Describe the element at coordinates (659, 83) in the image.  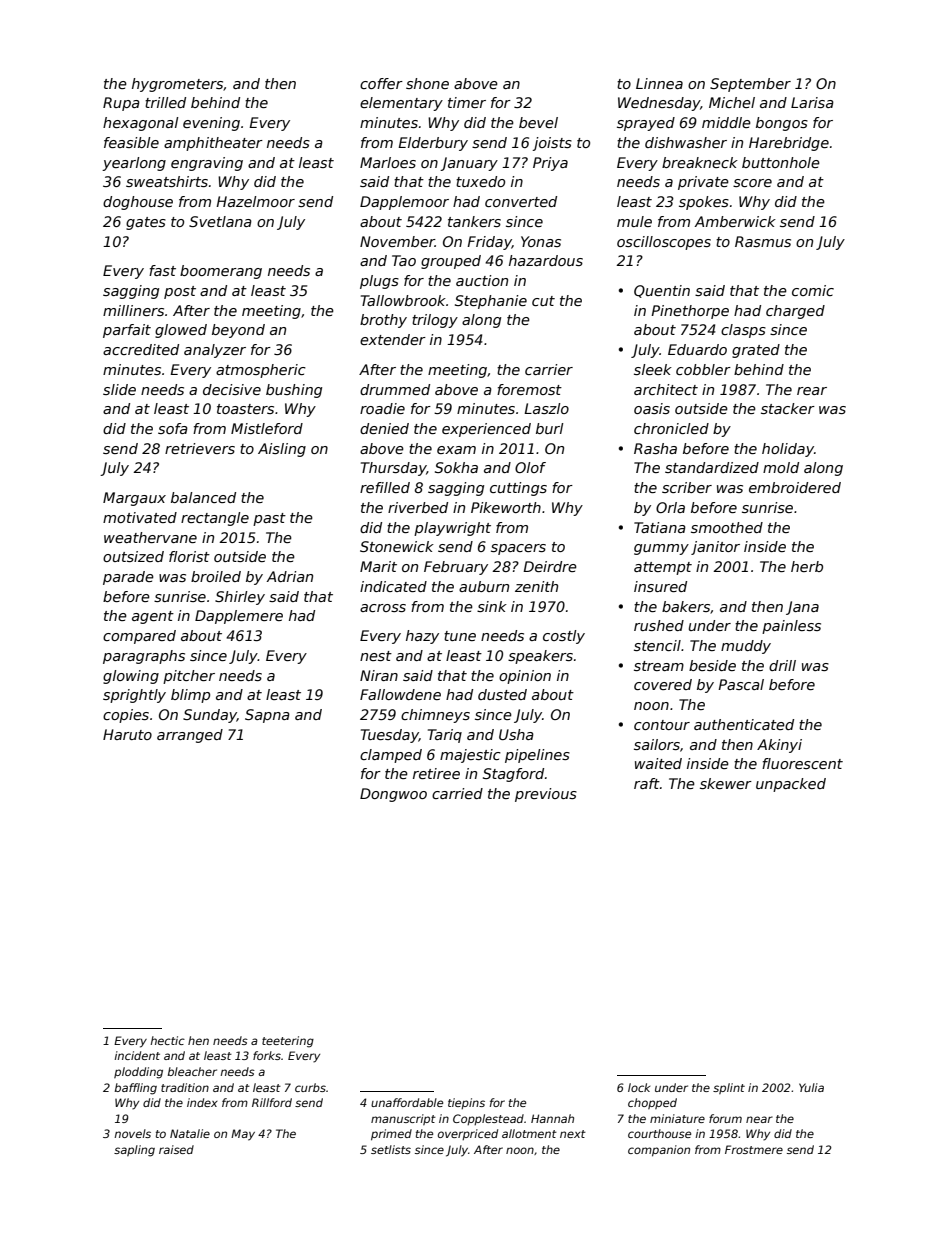
I see `Linnea` at that location.
